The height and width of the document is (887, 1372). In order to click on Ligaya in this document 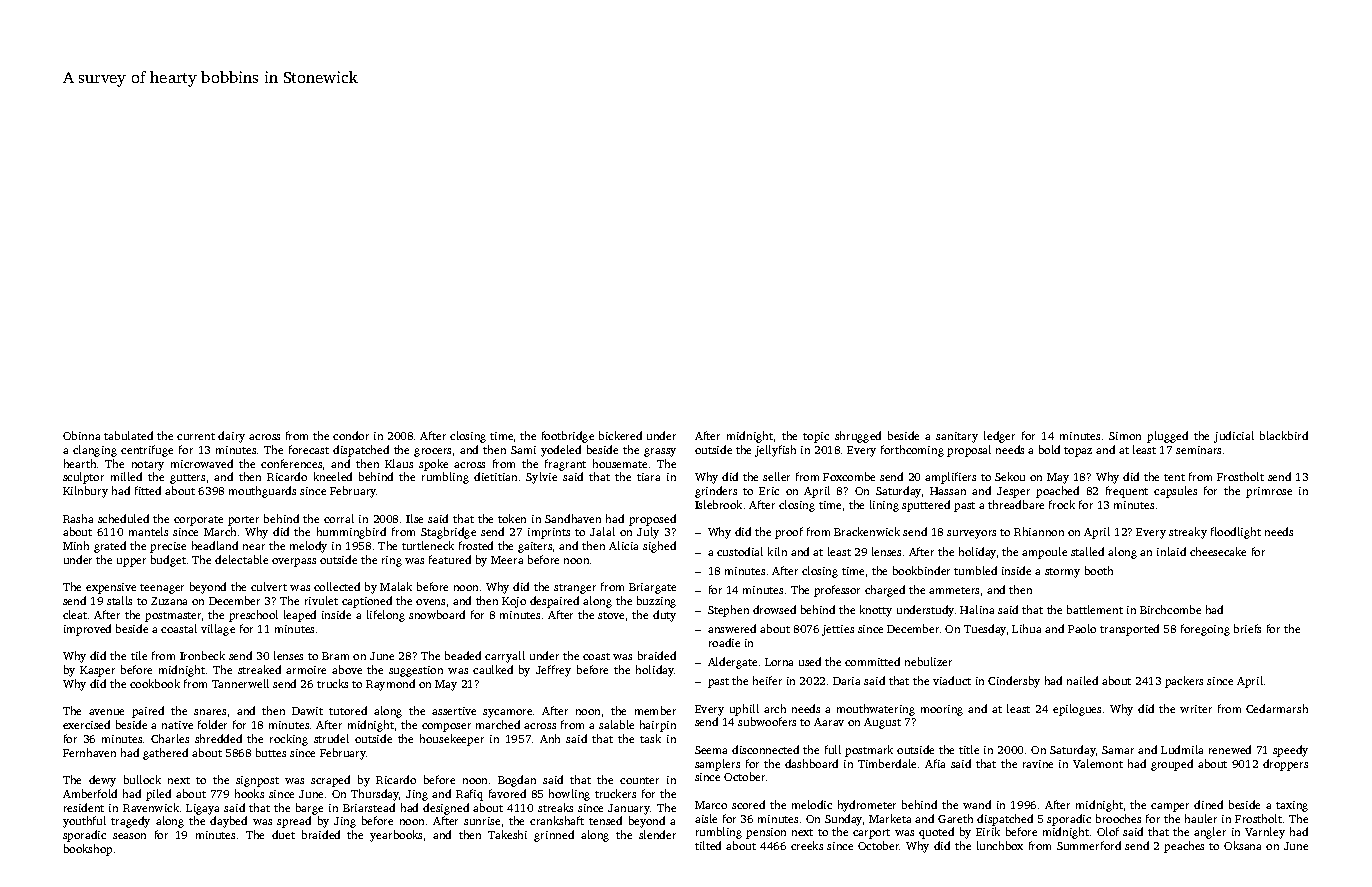, I will do `click(202, 809)`.
